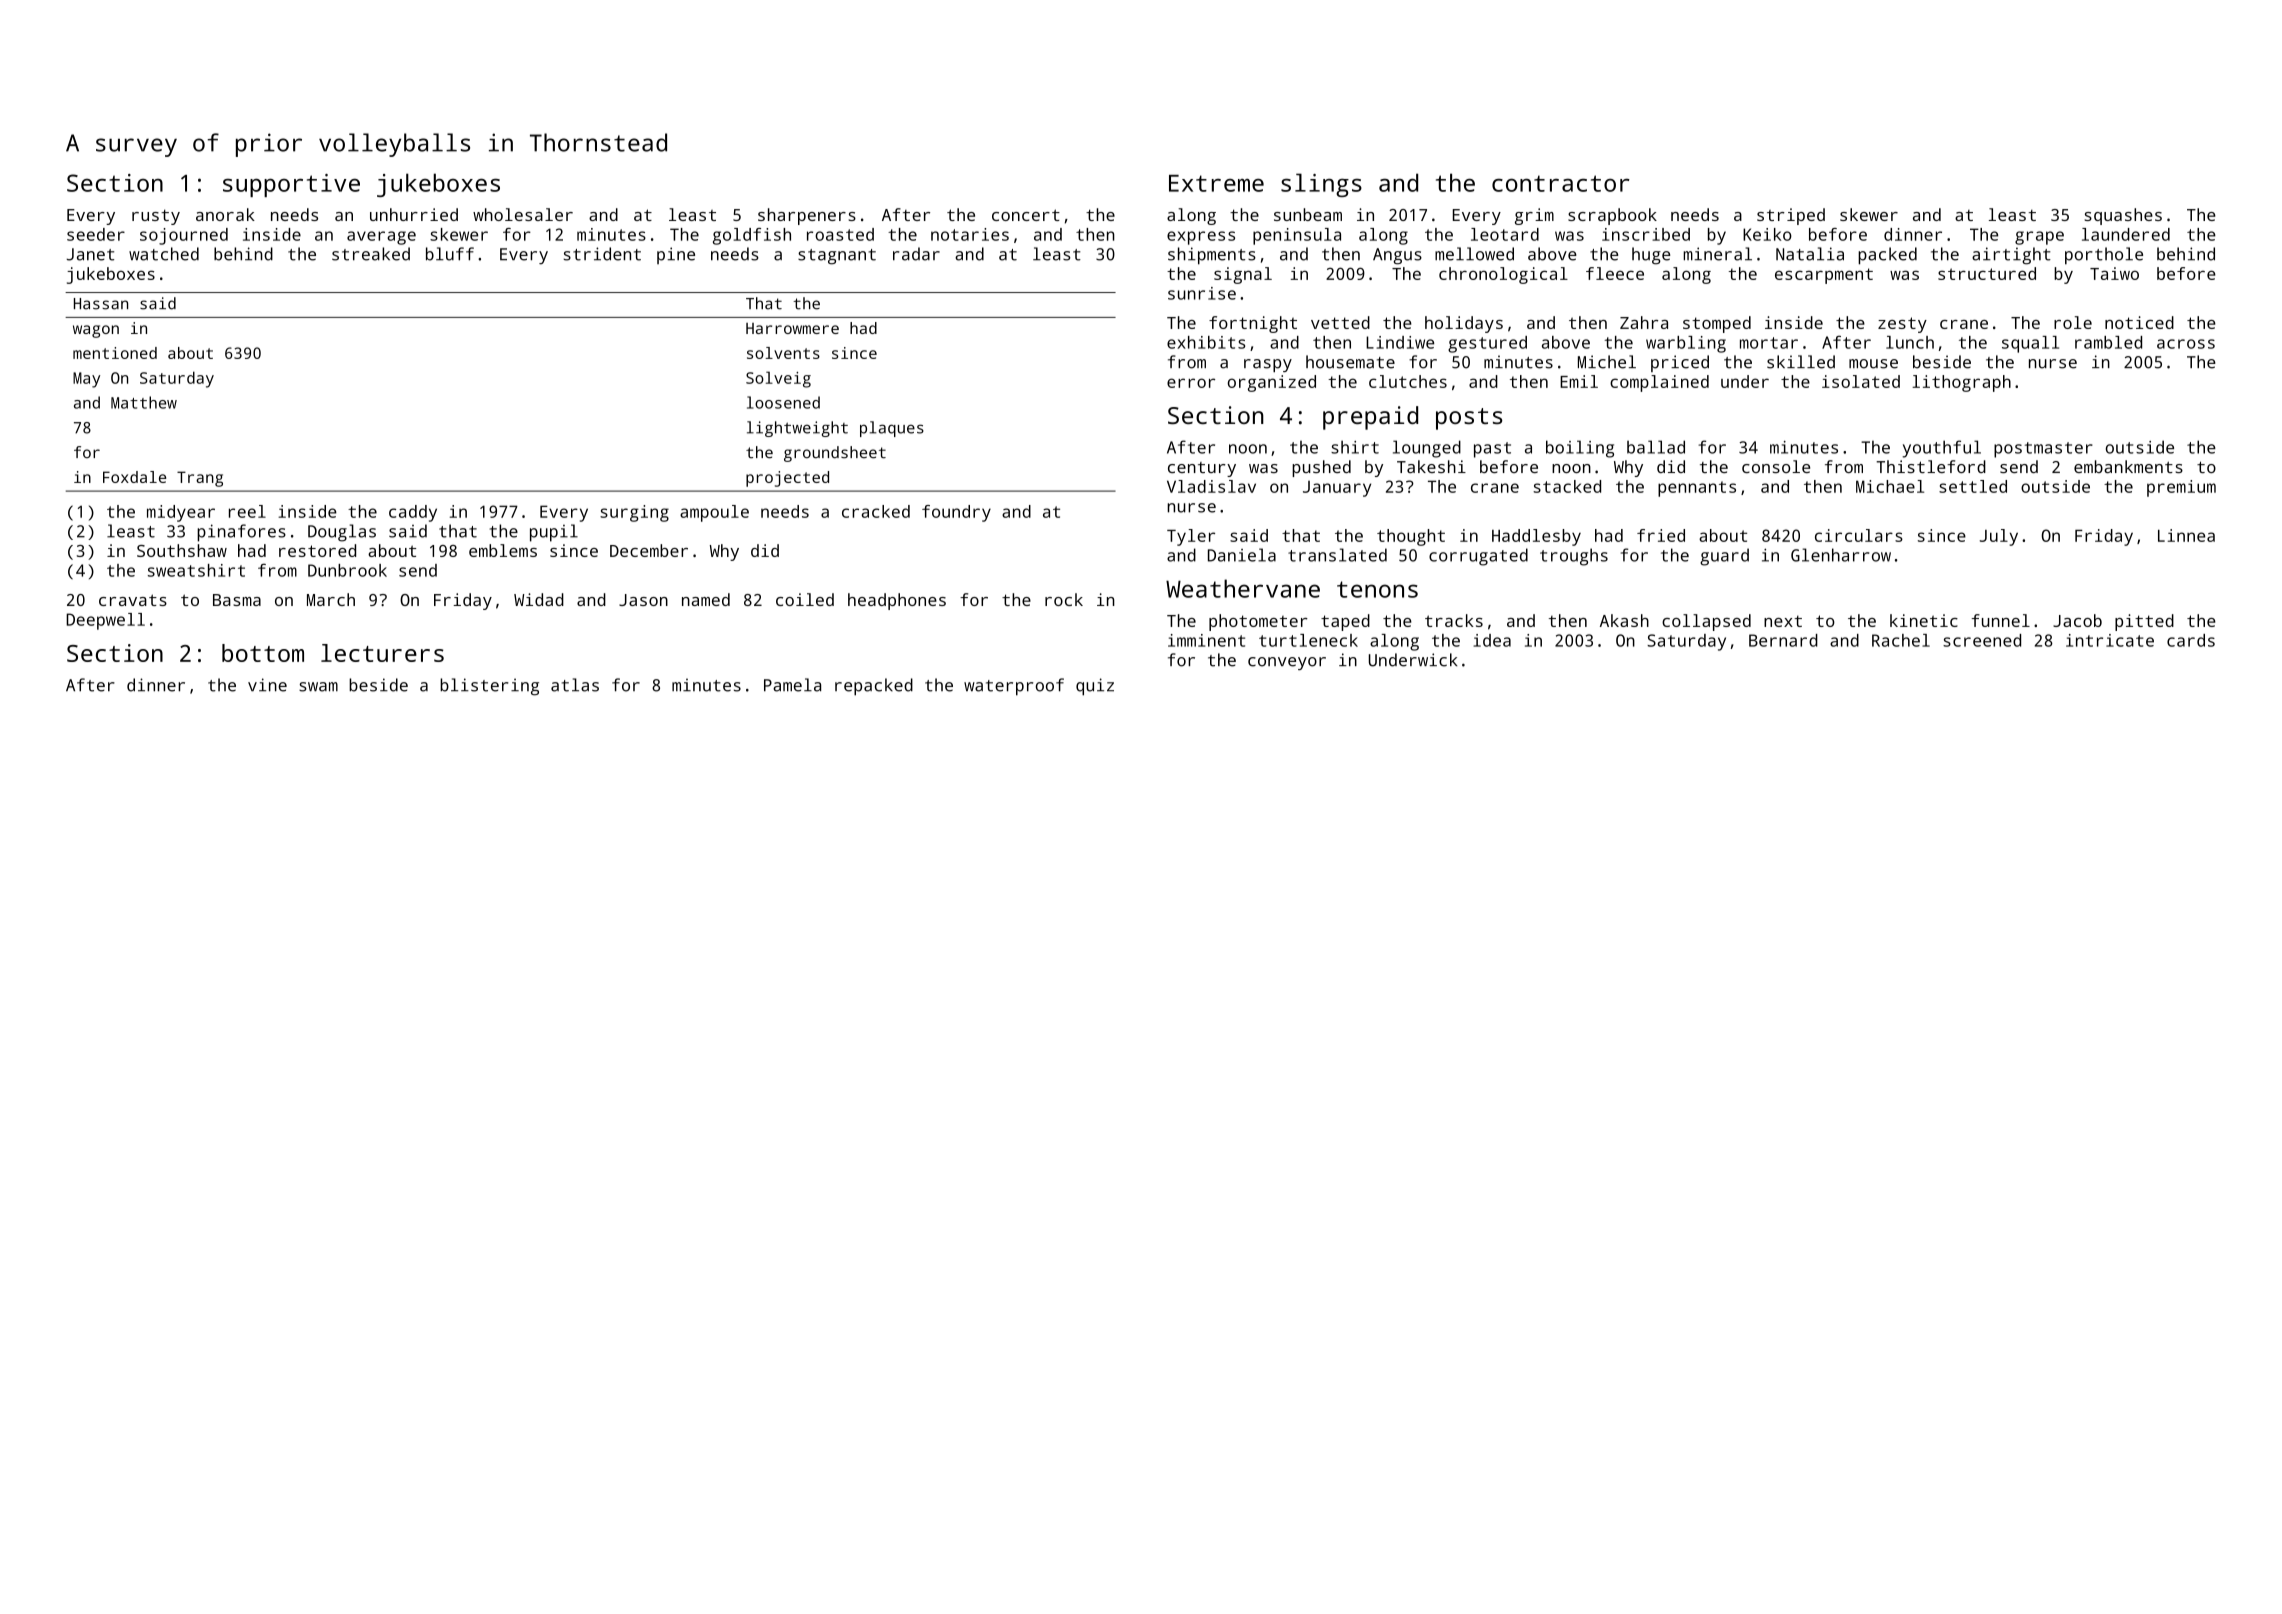 The image size is (2282, 1614). What do you see at coordinates (291, 185) in the document?
I see `supportive` at bounding box center [291, 185].
